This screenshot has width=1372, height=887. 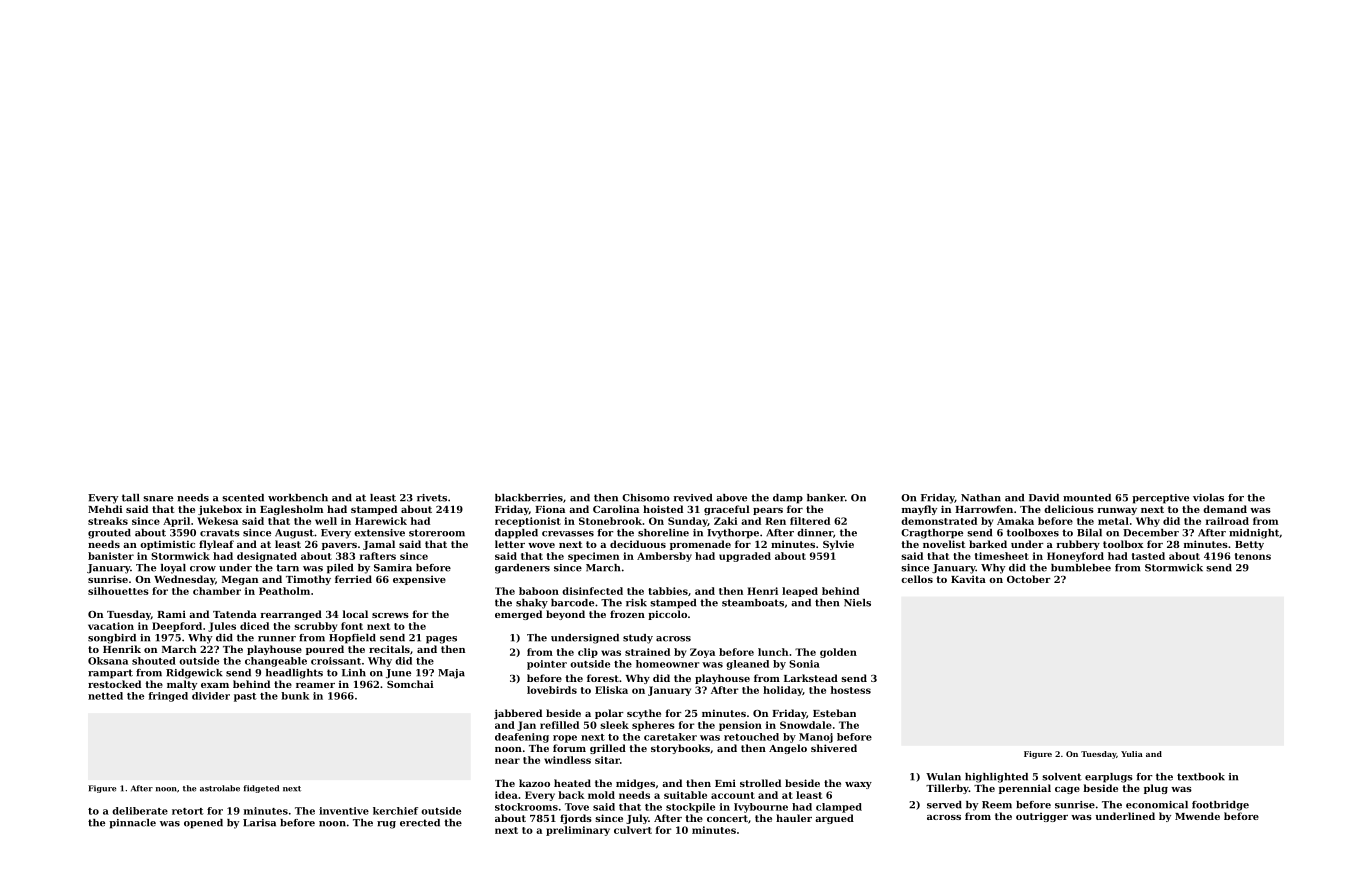 I want to click on hostess, so click(x=850, y=690).
